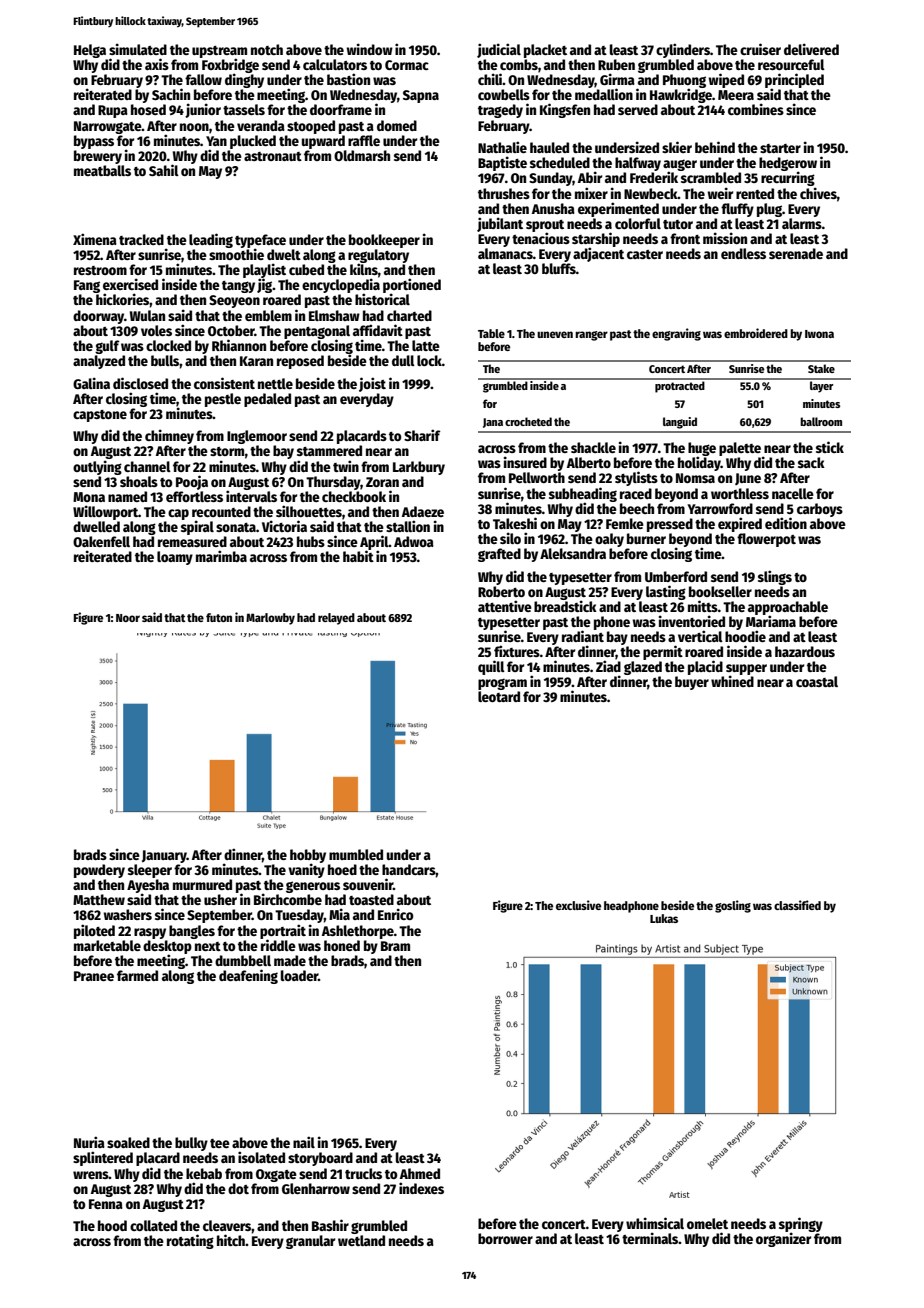 Image resolution: width=924 pixels, height=1308 pixels. Describe the element at coordinates (372, 384) in the document. I see `joist` at that location.
